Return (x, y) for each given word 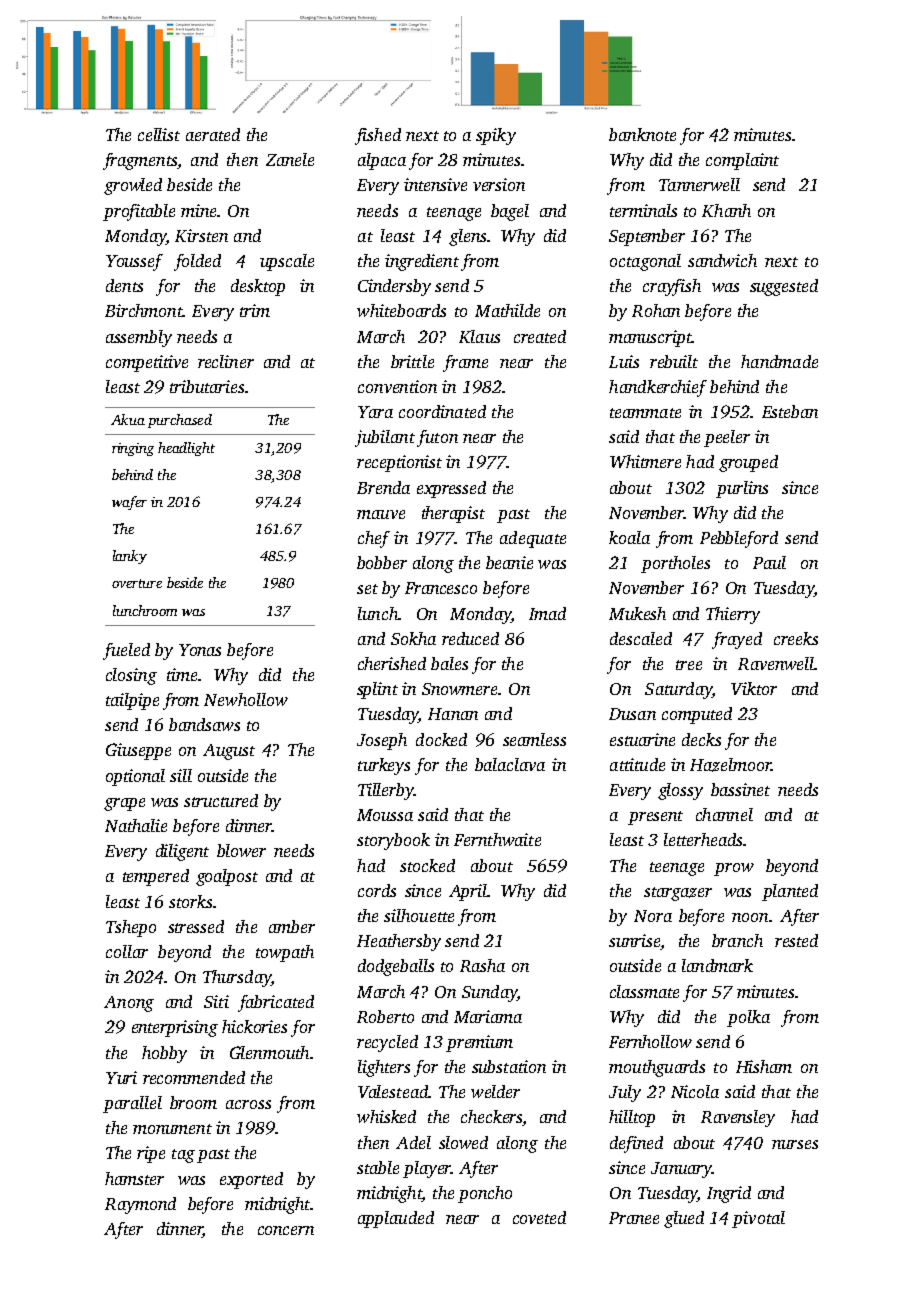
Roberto (385, 1016)
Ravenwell (776, 663)
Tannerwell (699, 184)
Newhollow (246, 699)
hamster (134, 1178)
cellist (159, 134)
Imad (547, 613)
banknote (642, 134)
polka (748, 1018)
